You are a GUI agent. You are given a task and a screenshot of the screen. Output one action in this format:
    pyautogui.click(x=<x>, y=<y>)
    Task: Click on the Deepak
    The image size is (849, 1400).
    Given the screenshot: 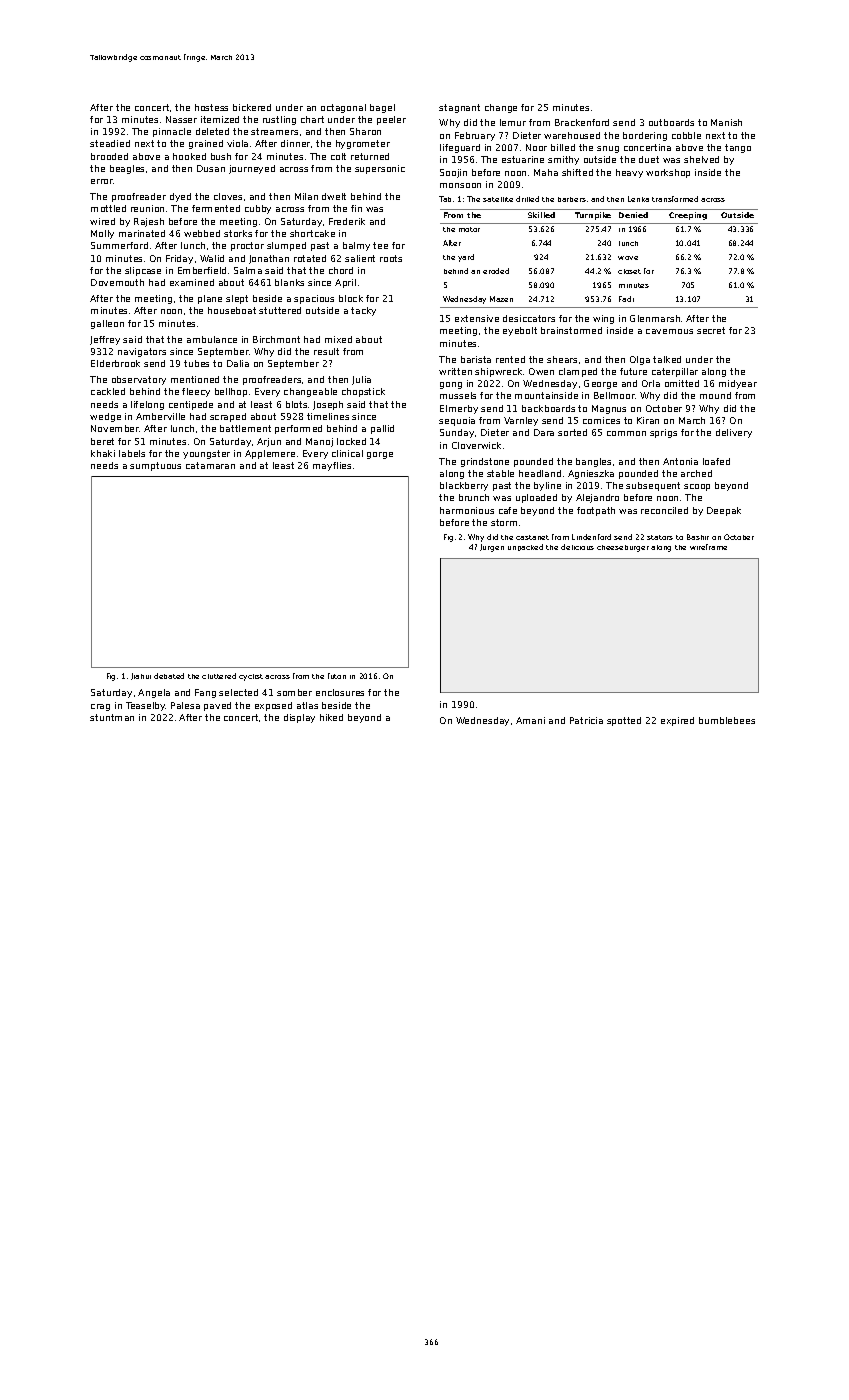 What is the action you would take?
    pyautogui.click(x=724, y=511)
